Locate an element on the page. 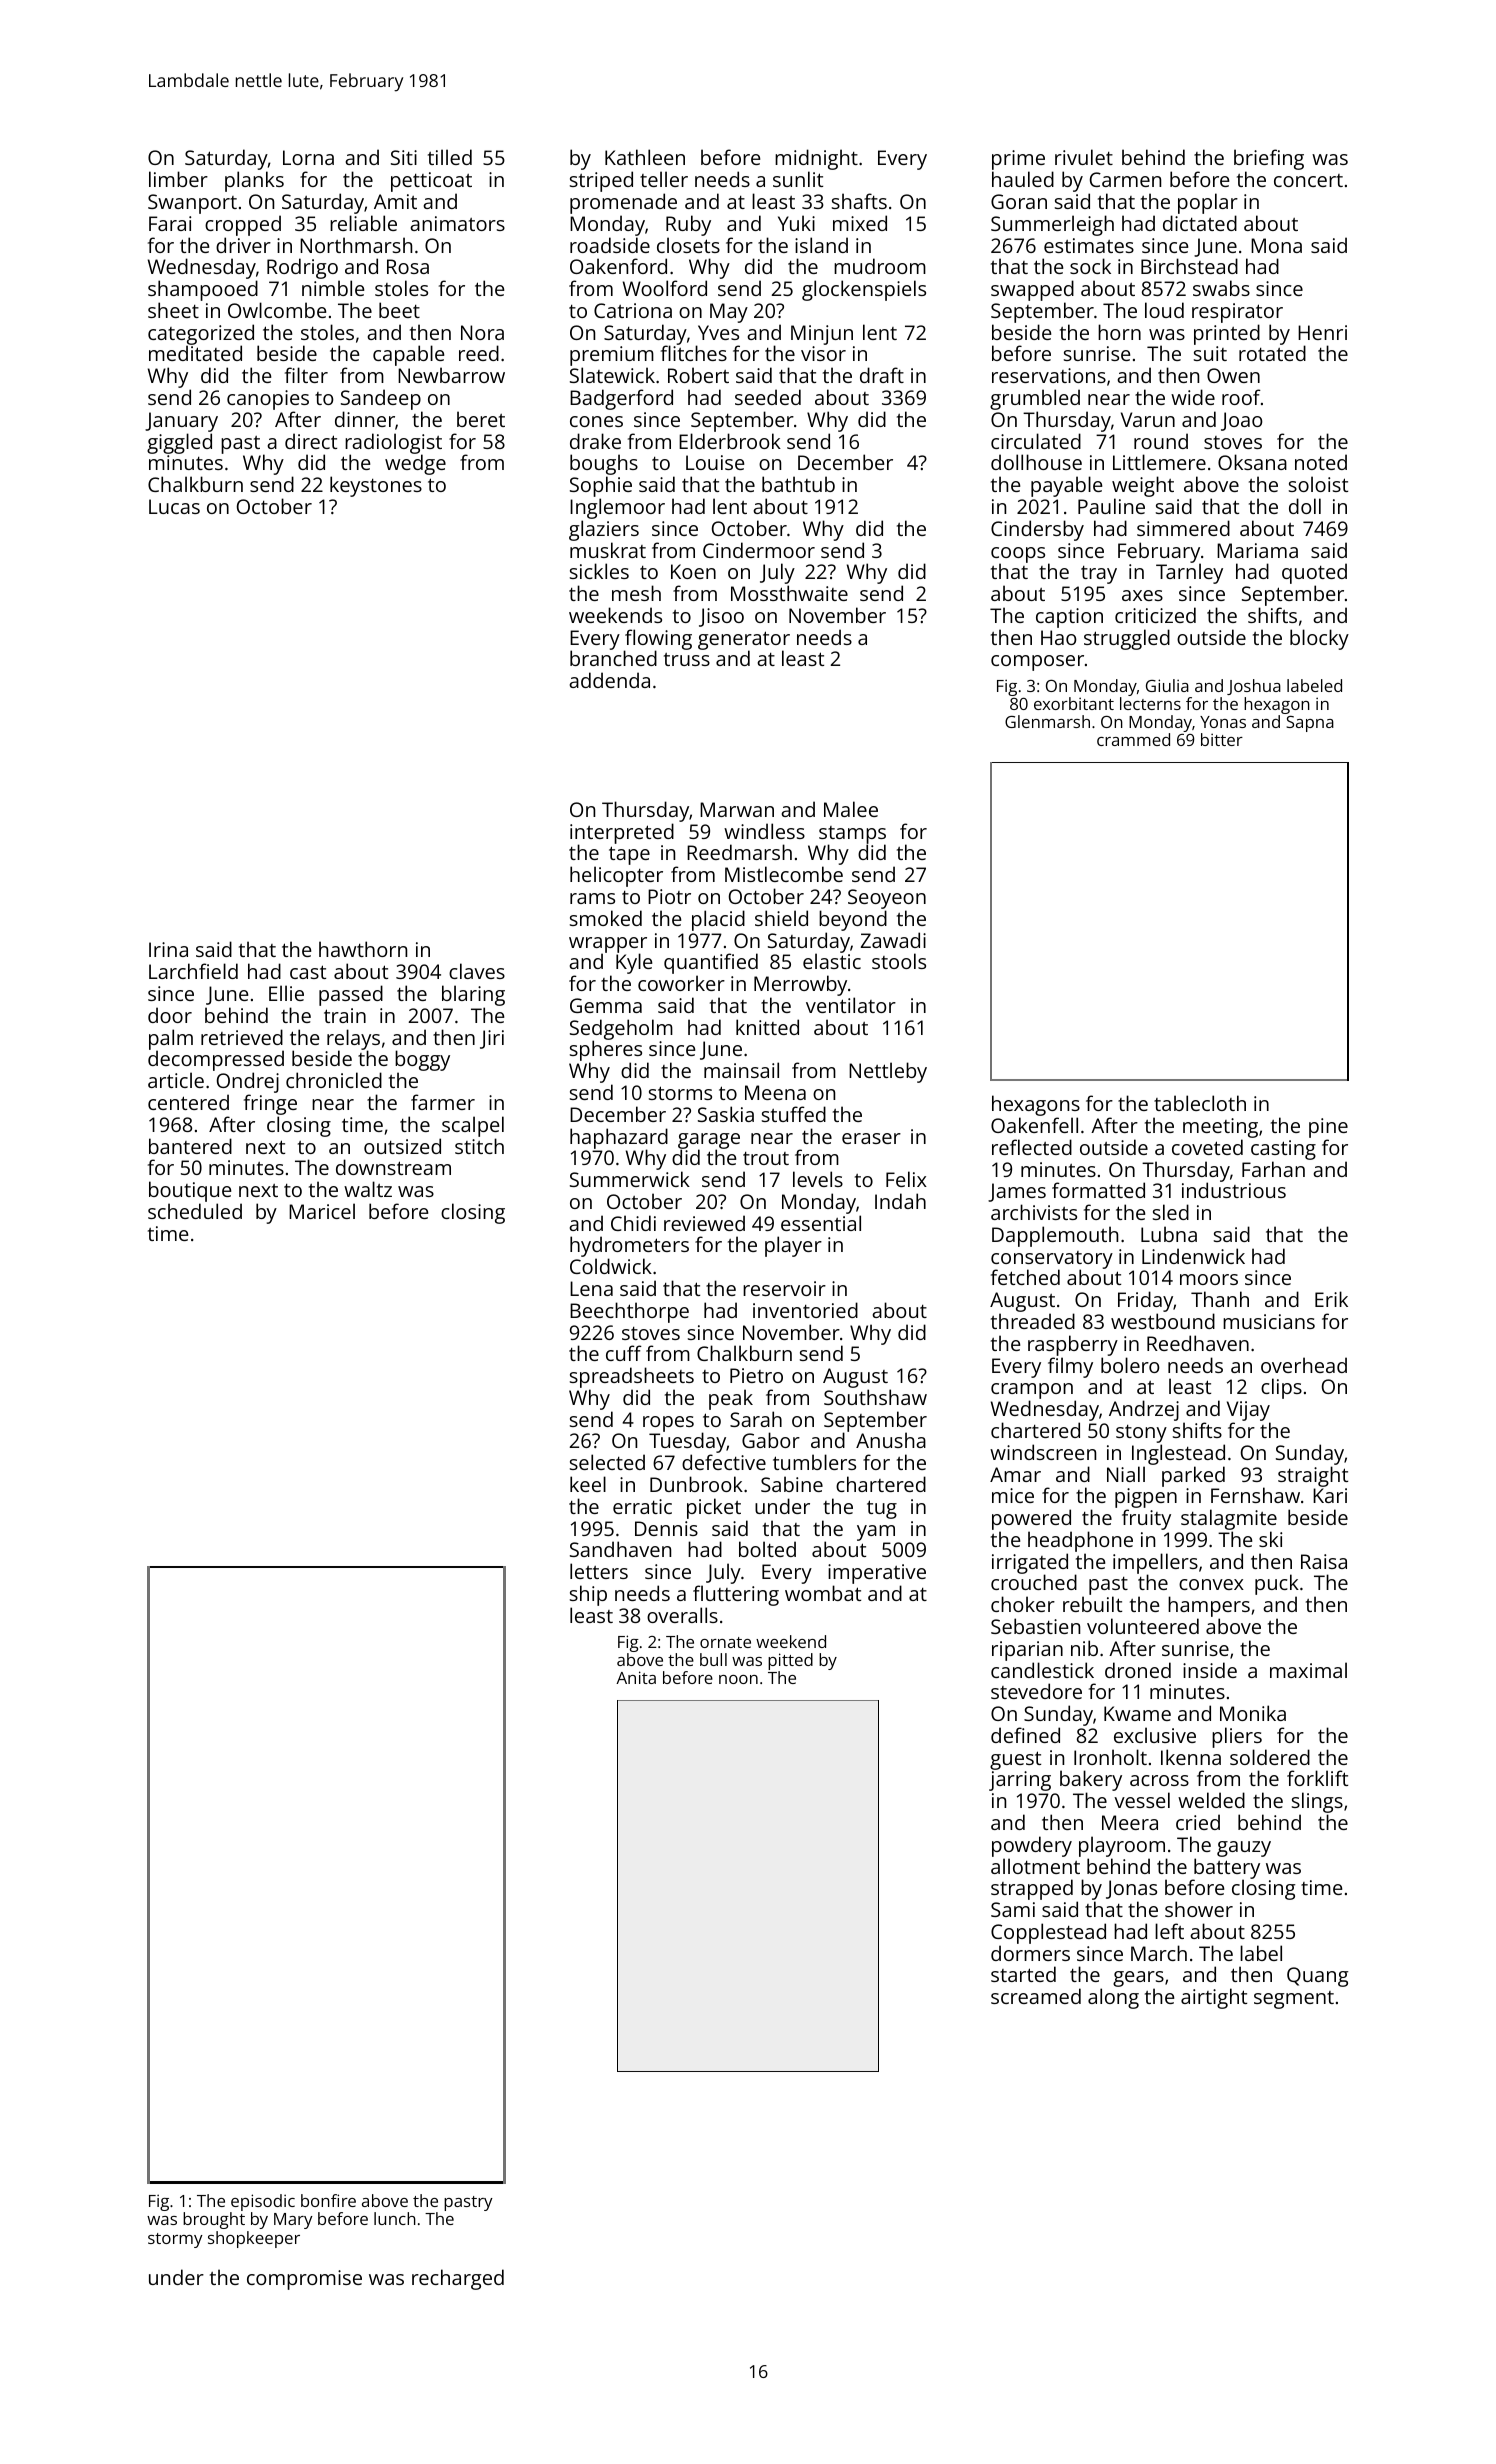 This document has height=2464, width=1496. haphazard is located at coordinates (619, 1139).
